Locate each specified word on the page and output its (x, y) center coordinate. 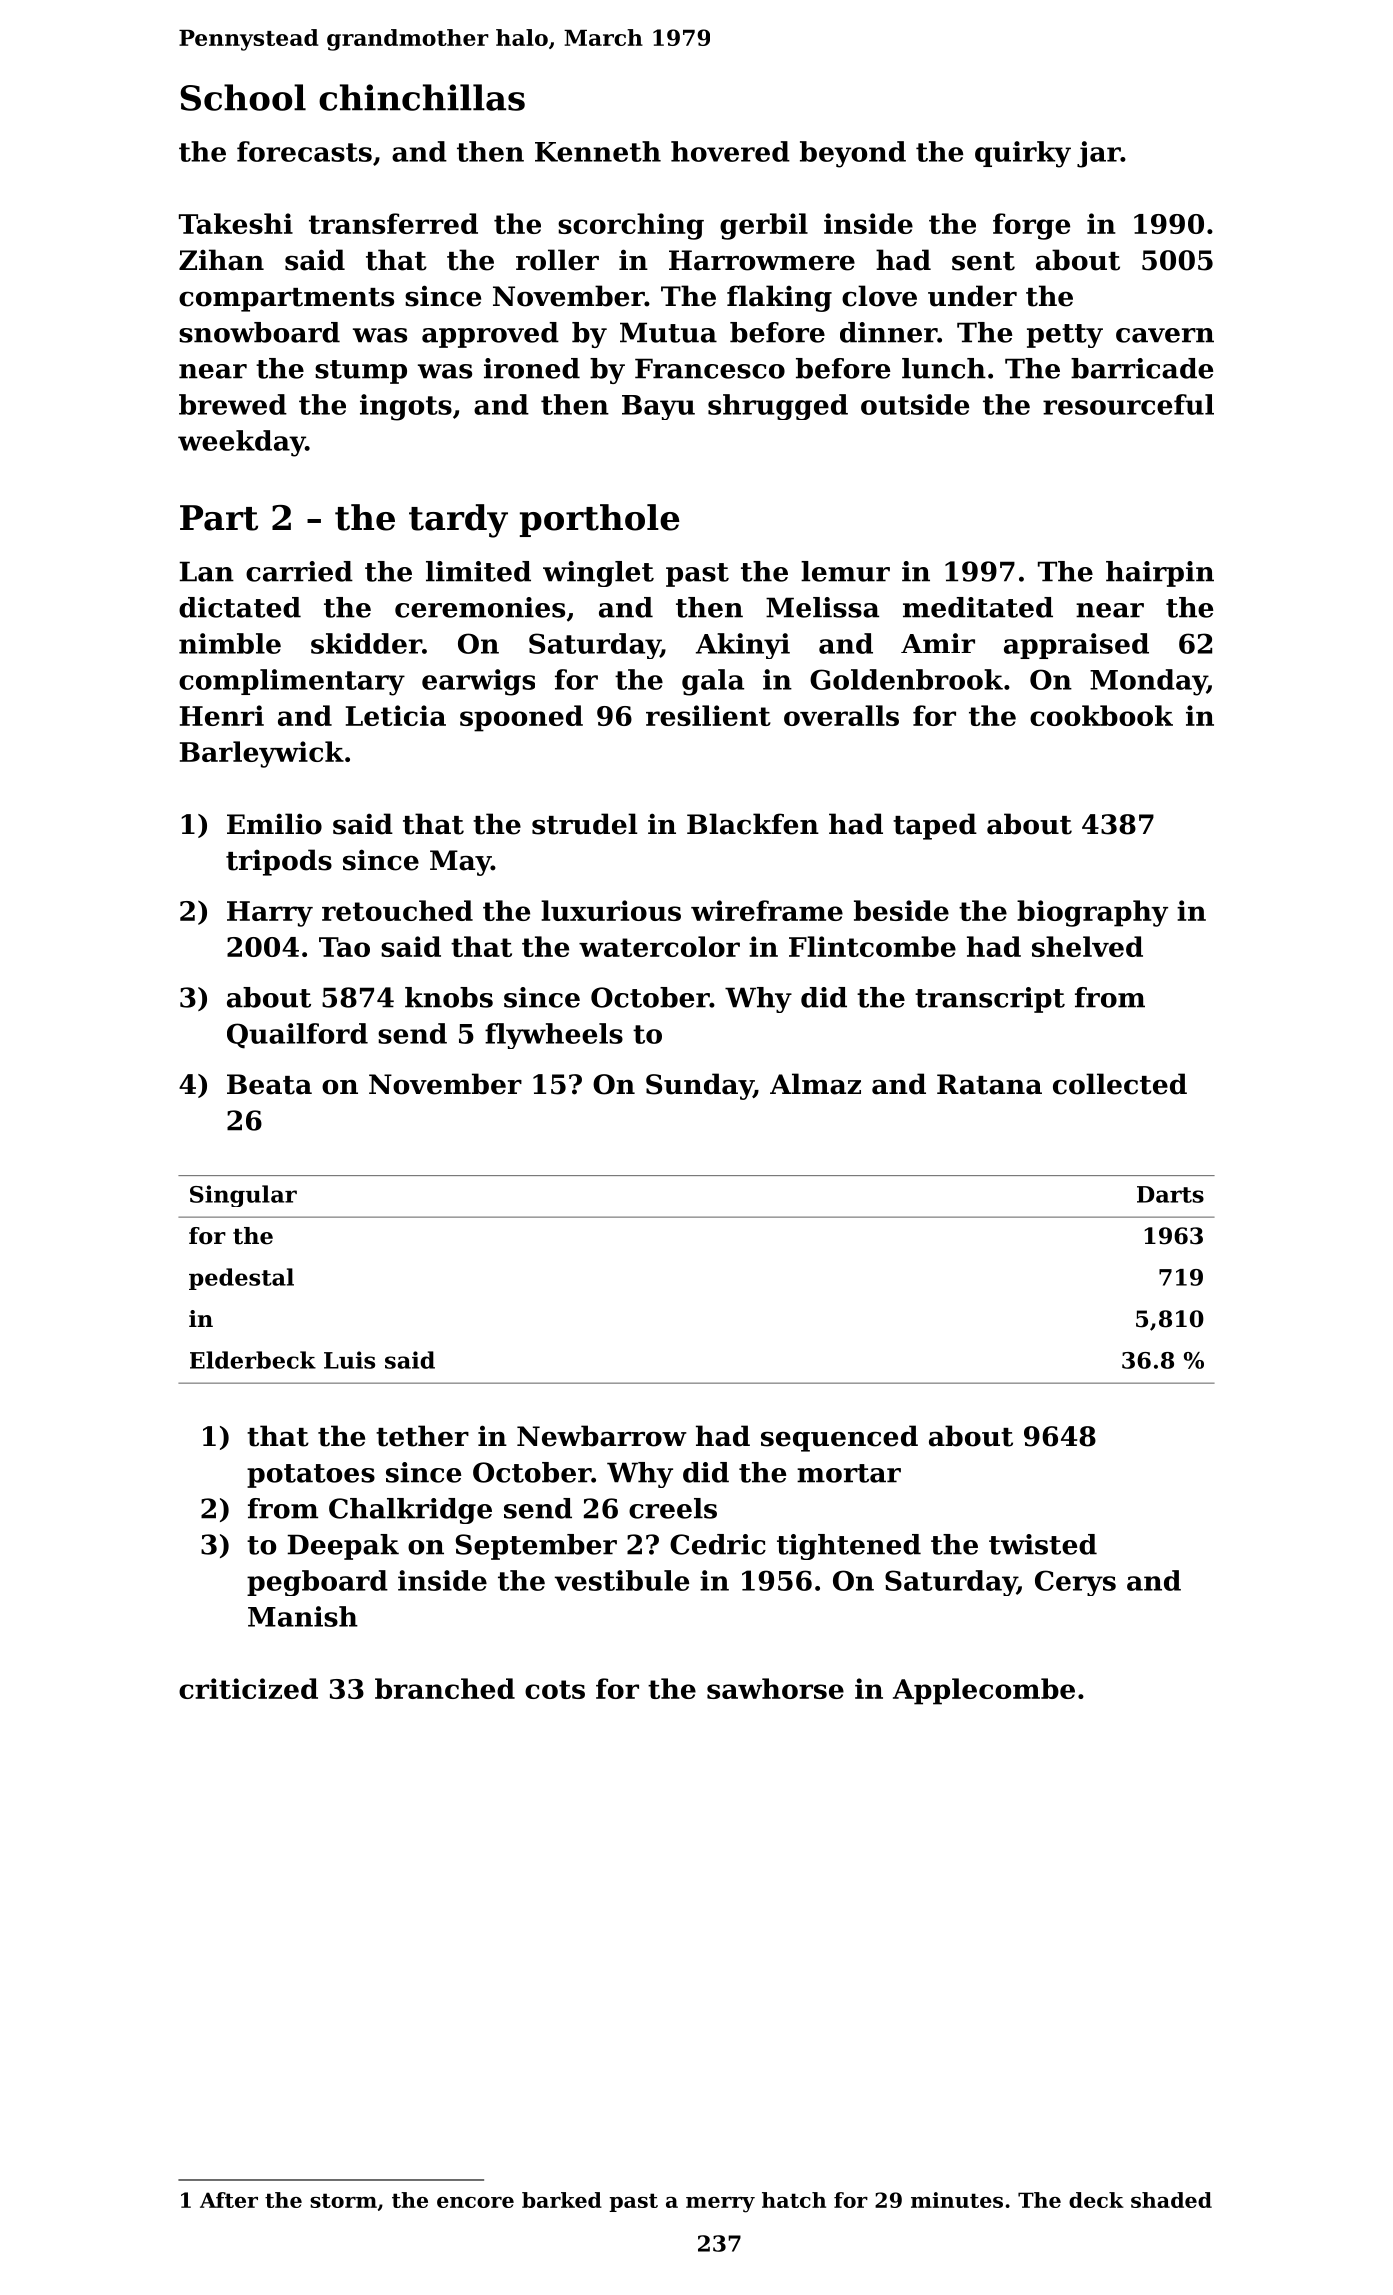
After (229, 2200)
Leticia (396, 715)
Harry (270, 914)
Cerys (1075, 1583)
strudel (585, 824)
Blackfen (753, 824)
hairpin (1160, 574)
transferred (393, 223)
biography (1092, 913)
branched (445, 1688)
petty (1065, 336)
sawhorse (775, 1688)
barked (562, 2200)
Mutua (668, 332)
